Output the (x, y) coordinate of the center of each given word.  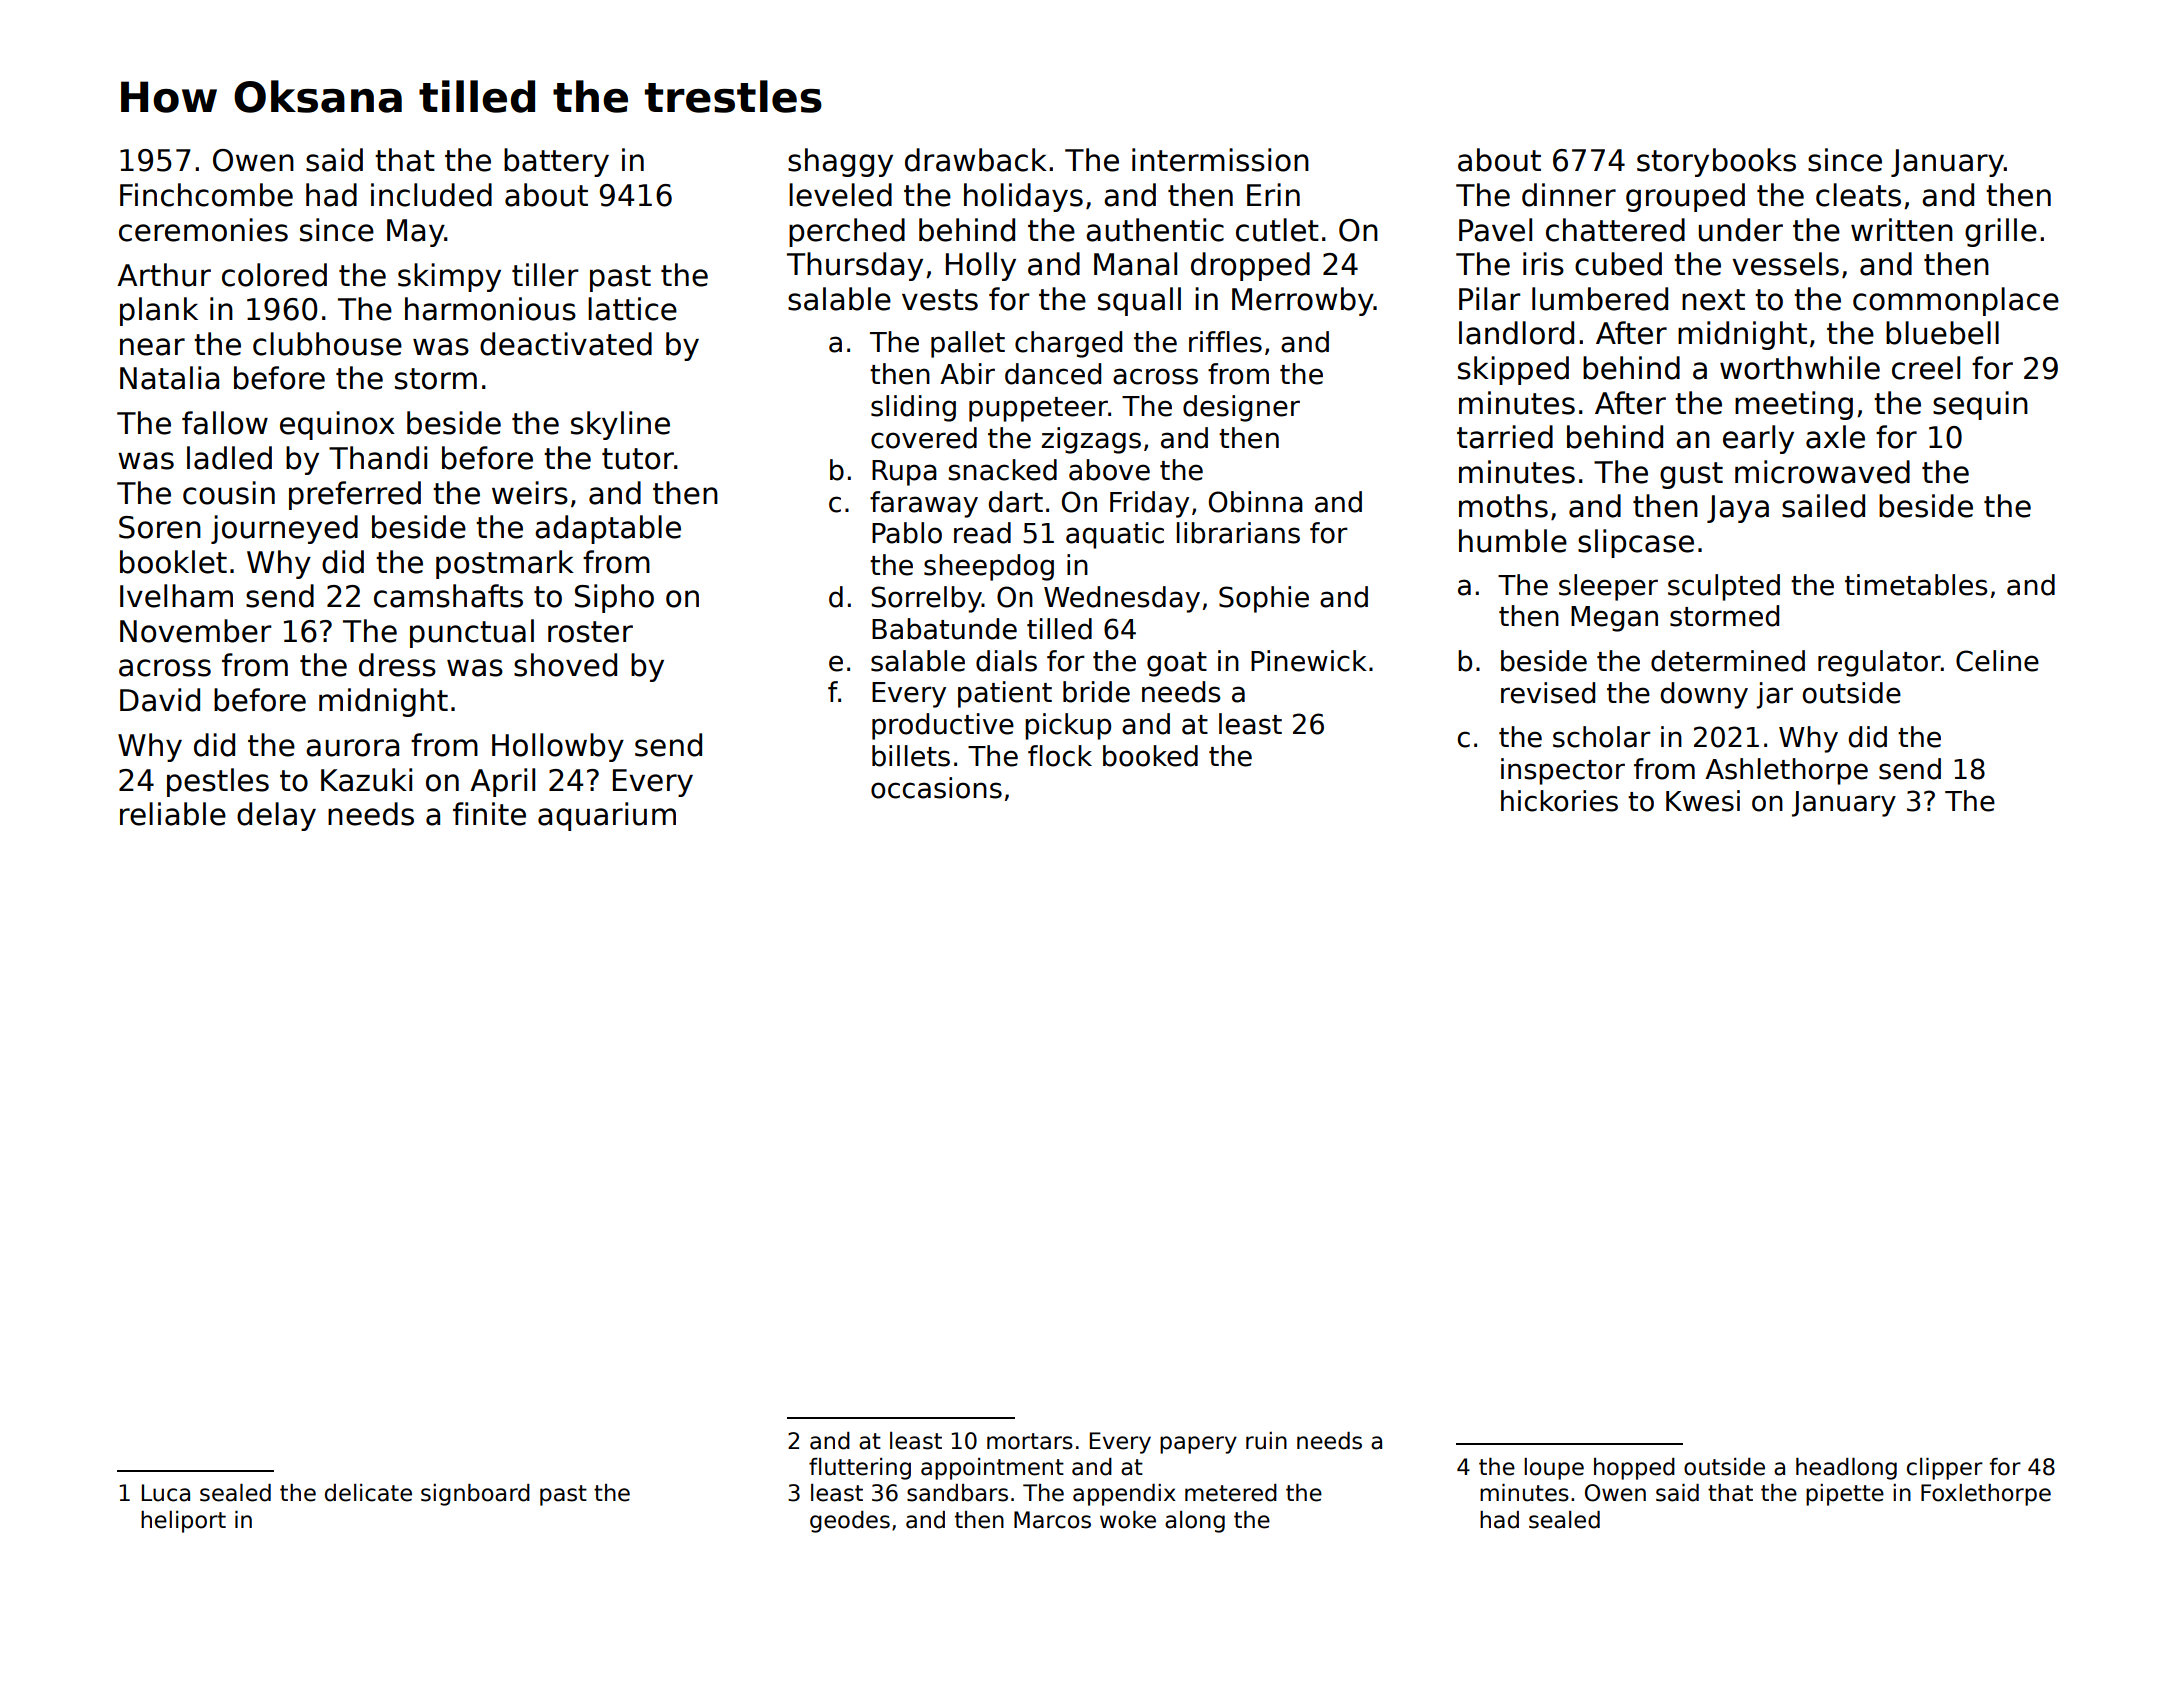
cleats (1858, 195)
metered (1231, 1493)
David (160, 700)
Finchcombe (206, 195)
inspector (1563, 771)
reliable (173, 814)
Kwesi (1703, 801)
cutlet (1277, 230)
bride (1096, 692)
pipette (1845, 1495)
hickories (1559, 801)
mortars (1030, 1441)
